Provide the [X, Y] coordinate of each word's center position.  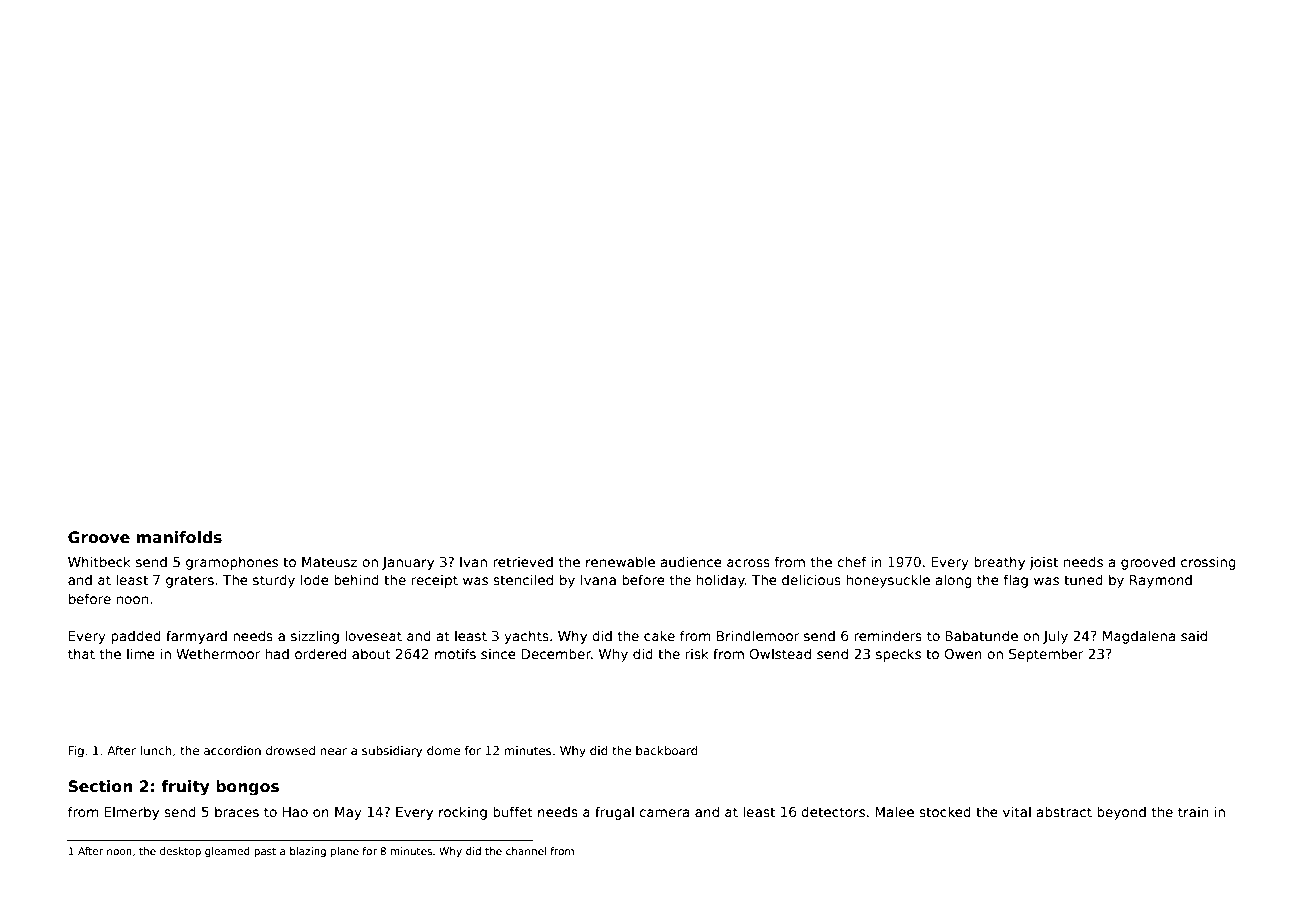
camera [664, 813]
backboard [667, 750]
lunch [156, 750]
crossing [1208, 563]
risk [697, 653]
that [81, 653]
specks [898, 655]
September [1046, 655]
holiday [721, 581]
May [348, 813]
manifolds [179, 537]
